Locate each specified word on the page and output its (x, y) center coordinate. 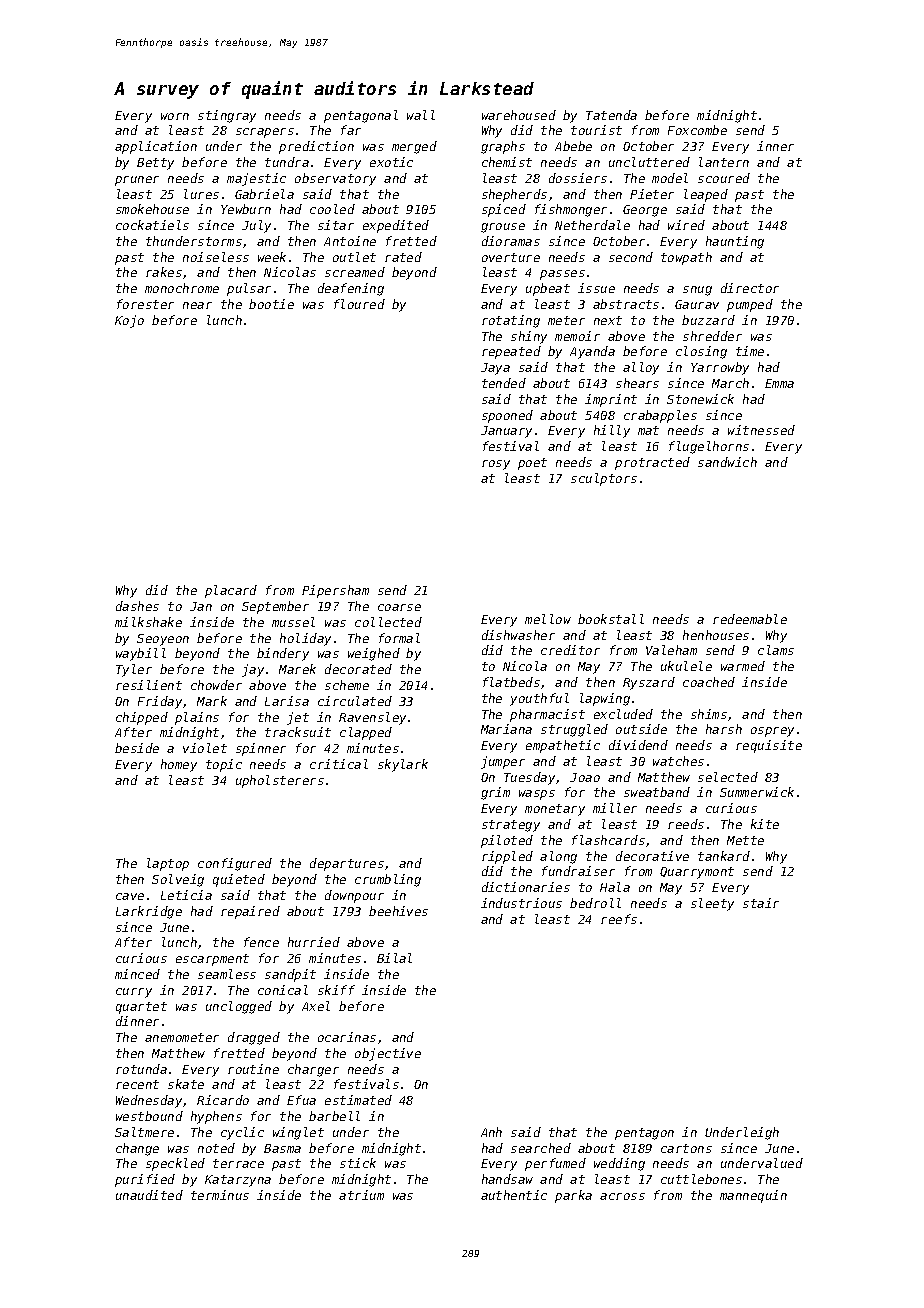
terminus (220, 1195)
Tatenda (611, 115)
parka (573, 1196)
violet (205, 748)
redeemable (750, 619)
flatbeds (511, 682)
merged (414, 147)
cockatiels (152, 225)
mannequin (753, 1196)
